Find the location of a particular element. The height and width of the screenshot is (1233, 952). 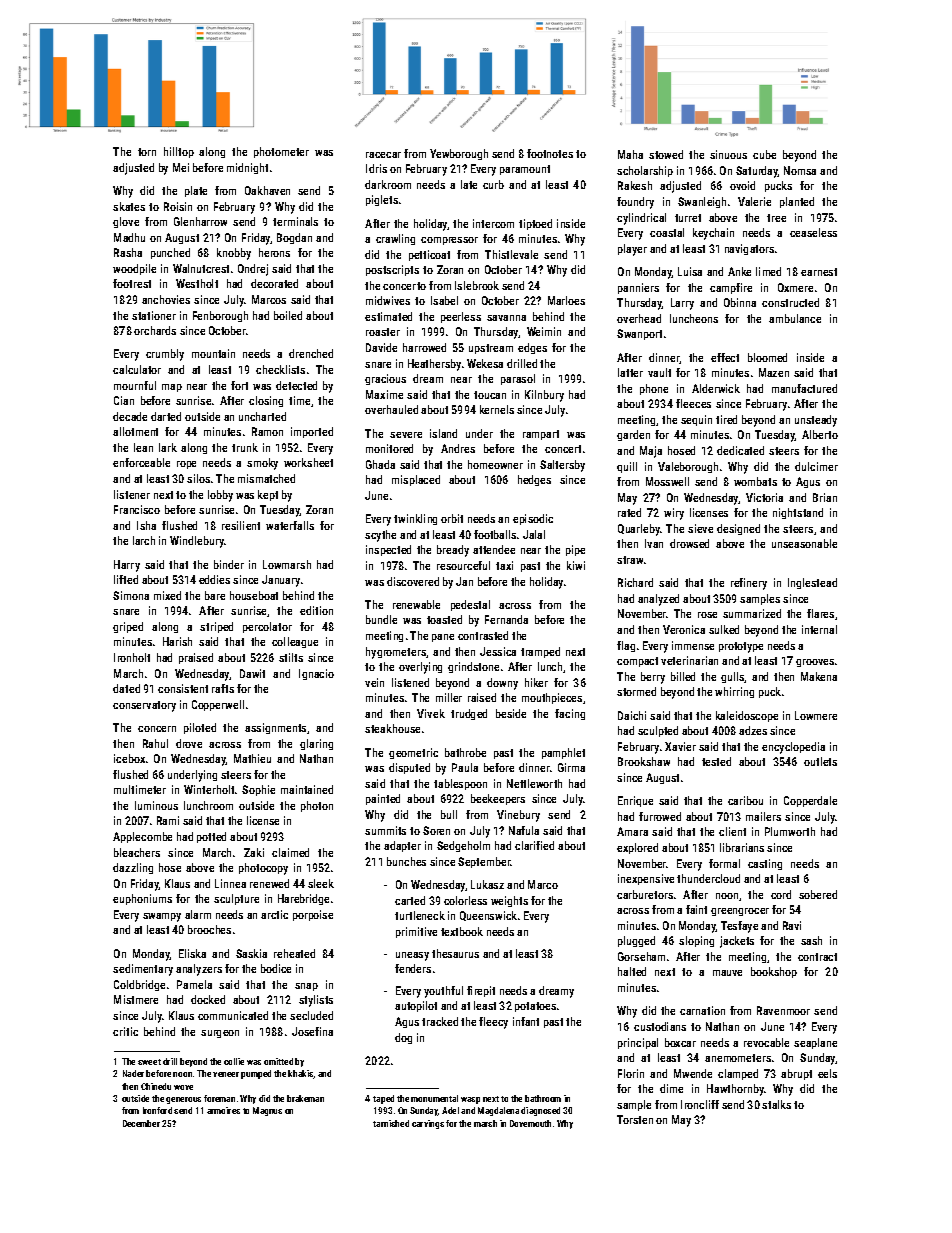

petticoat is located at coordinates (429, 255).
